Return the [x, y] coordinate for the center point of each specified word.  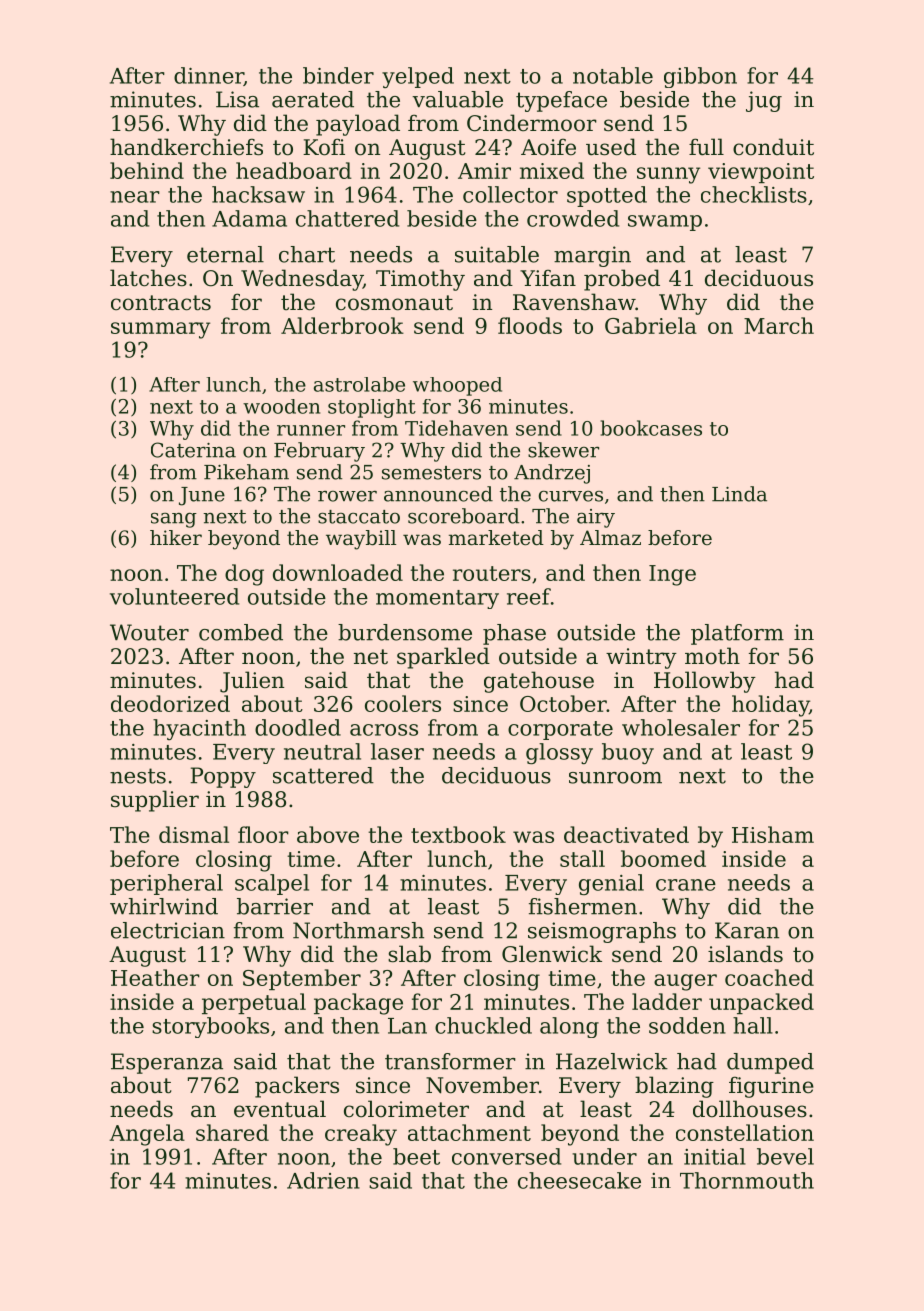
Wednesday [302, 280]
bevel [785, 1156]
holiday [770, 706]
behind [147, 170]
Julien [252, 682]
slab [409, 954]
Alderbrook [342, 325]
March [779, 325]
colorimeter [406, 1109]
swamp [665, 223]
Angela [147, 1135]
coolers [403, 703]
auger [685, 982]
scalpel [272, 884]
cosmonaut [394, 303]
